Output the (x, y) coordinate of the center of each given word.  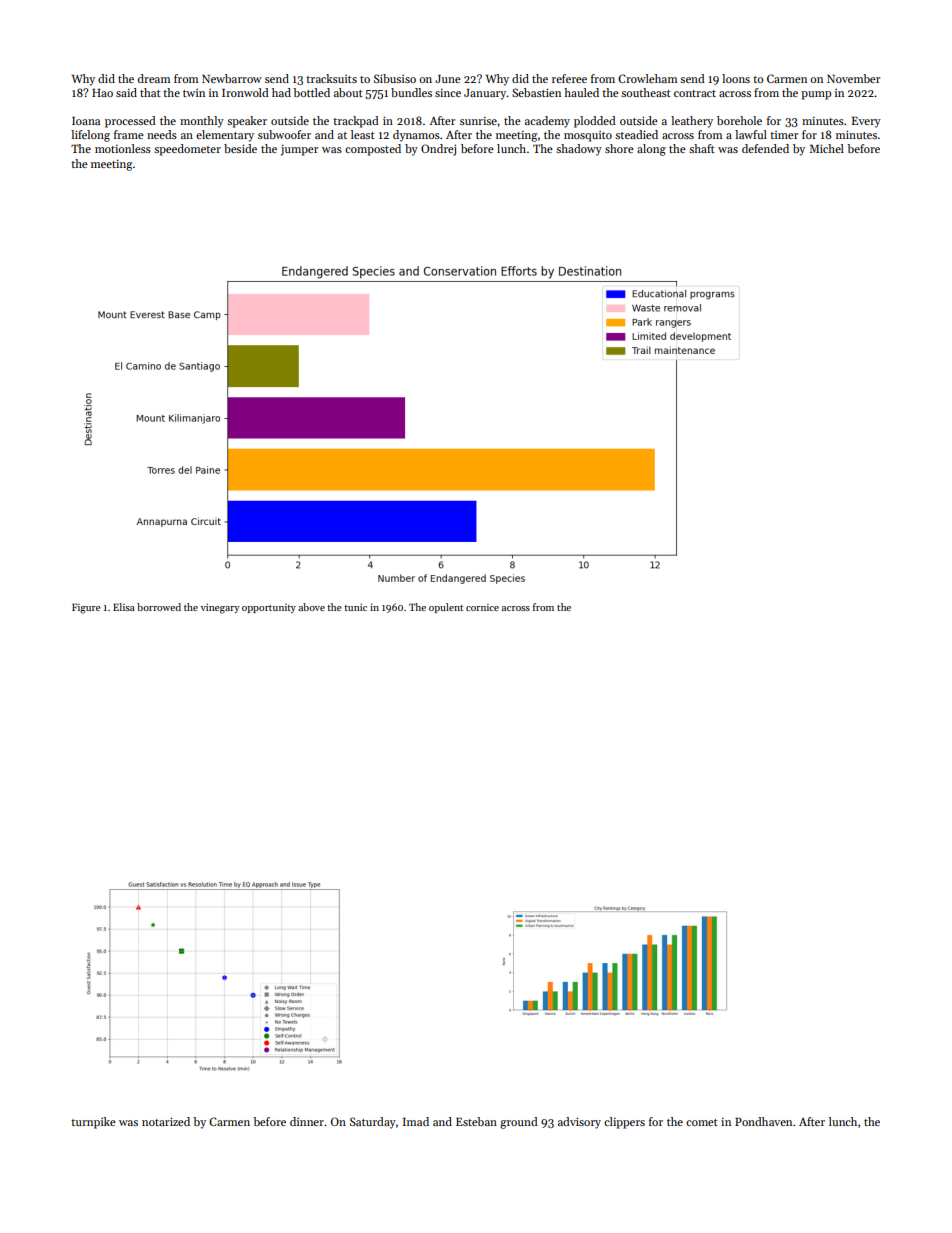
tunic (355, 607)
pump (816, 95)
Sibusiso (395, 78)
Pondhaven (763, 1121)
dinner (307, 1121)
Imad (416, 1121)
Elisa (124, 607)
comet (702, 1122)
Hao (102, 93)
